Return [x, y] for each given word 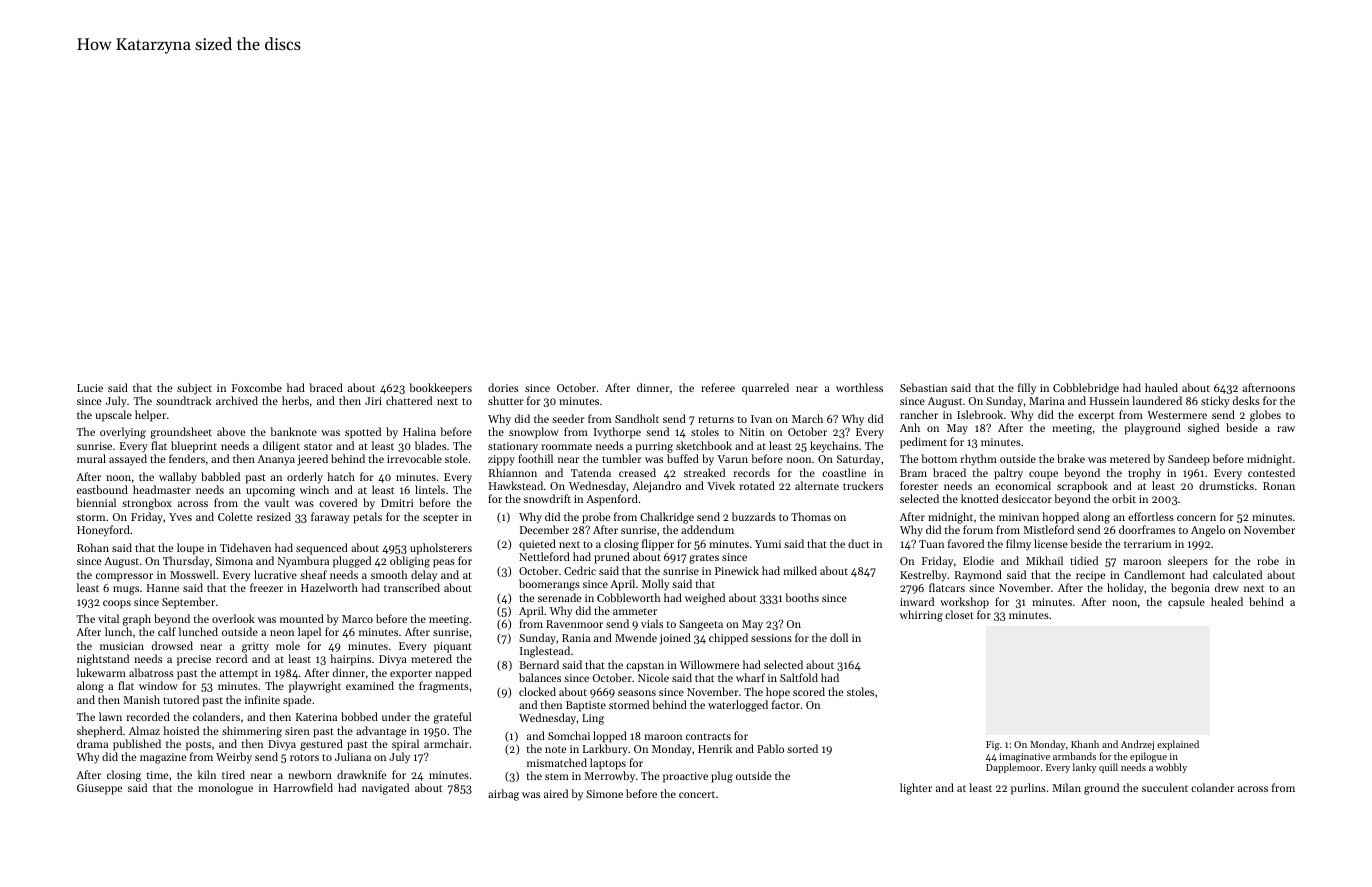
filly [1027, 389]
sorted [802, 748]
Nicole [653, 677]
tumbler [622, 458]
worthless [859, 387]
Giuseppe [99, 789]
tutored [181, 699]
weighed [705, 599]
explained [1178, 745]
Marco [357, 619]
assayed [128, 460]
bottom [939, 458]
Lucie [90, 388]
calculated [1237, 574]
